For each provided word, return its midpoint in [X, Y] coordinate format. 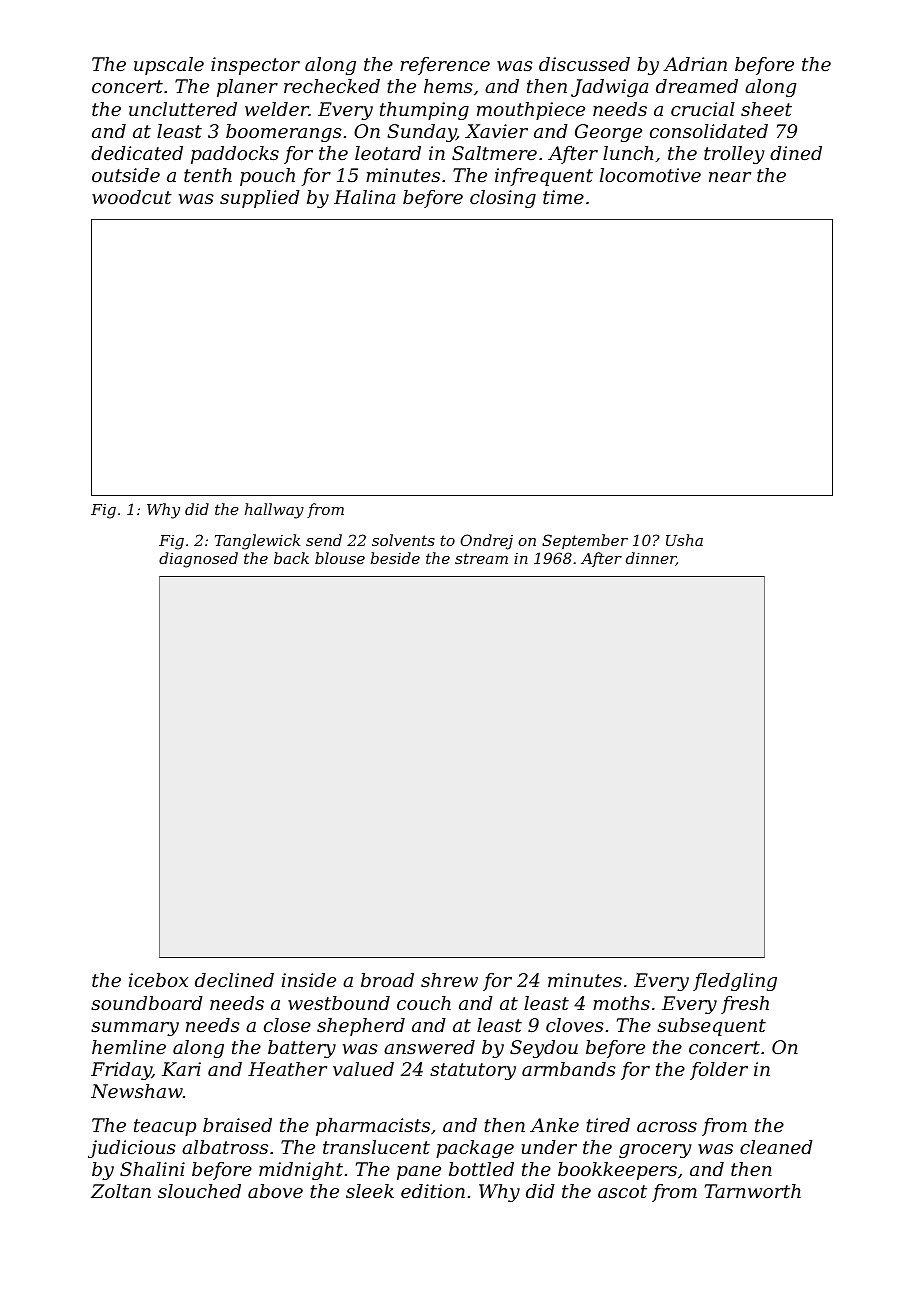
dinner [651, 559]
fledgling [735, 982]
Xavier [496, 131]
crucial [703, 109]
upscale [169, 66]
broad [387, 980]
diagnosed [198, 560]
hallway [274, 511]
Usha [684, 540]
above [275, 1191]
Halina [364, 197]
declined [234, 980]
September [585, 541]
